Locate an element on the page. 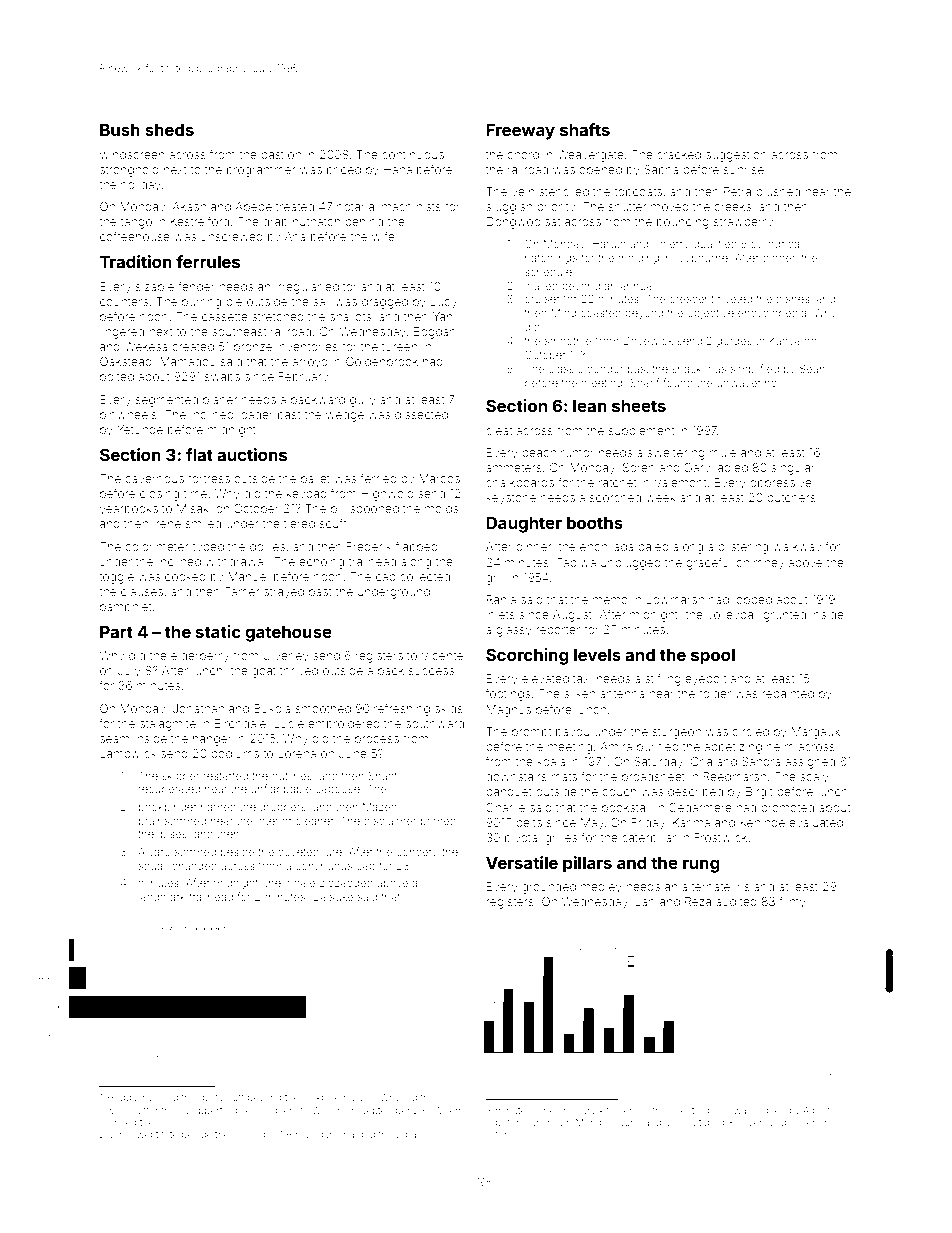 The width and height of the document is (952, 1233). butchers is located at coordinates (791, 497).
